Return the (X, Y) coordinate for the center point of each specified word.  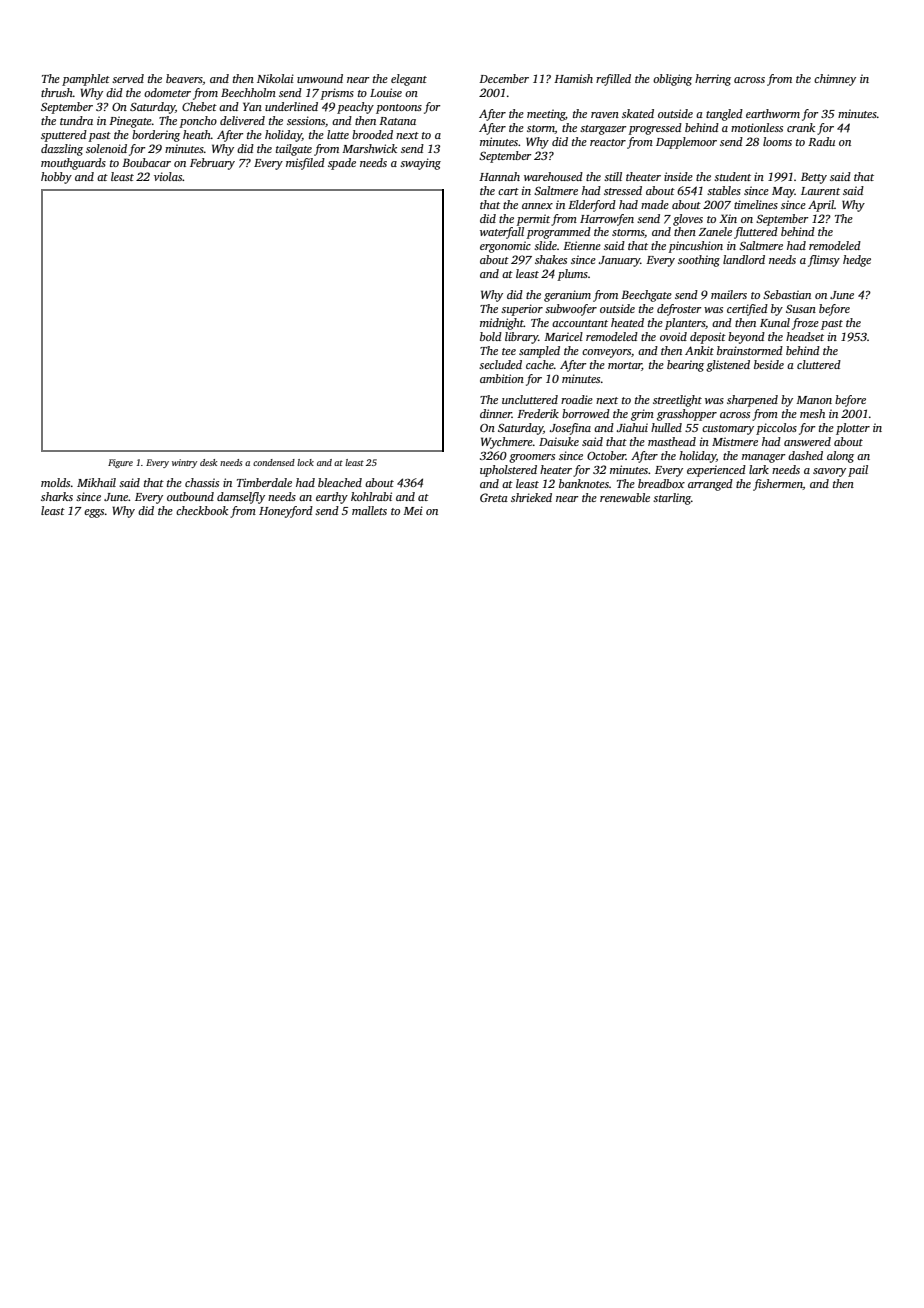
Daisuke (559, 441)
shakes (551, 259)
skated (638, 113)
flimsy (824, 261)
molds (55, 482)
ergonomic (505, 247)
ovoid (673, 336)
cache (540, 364)
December (504, 78)
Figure (120, 463)
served (128, 78)
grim (642, 415)
